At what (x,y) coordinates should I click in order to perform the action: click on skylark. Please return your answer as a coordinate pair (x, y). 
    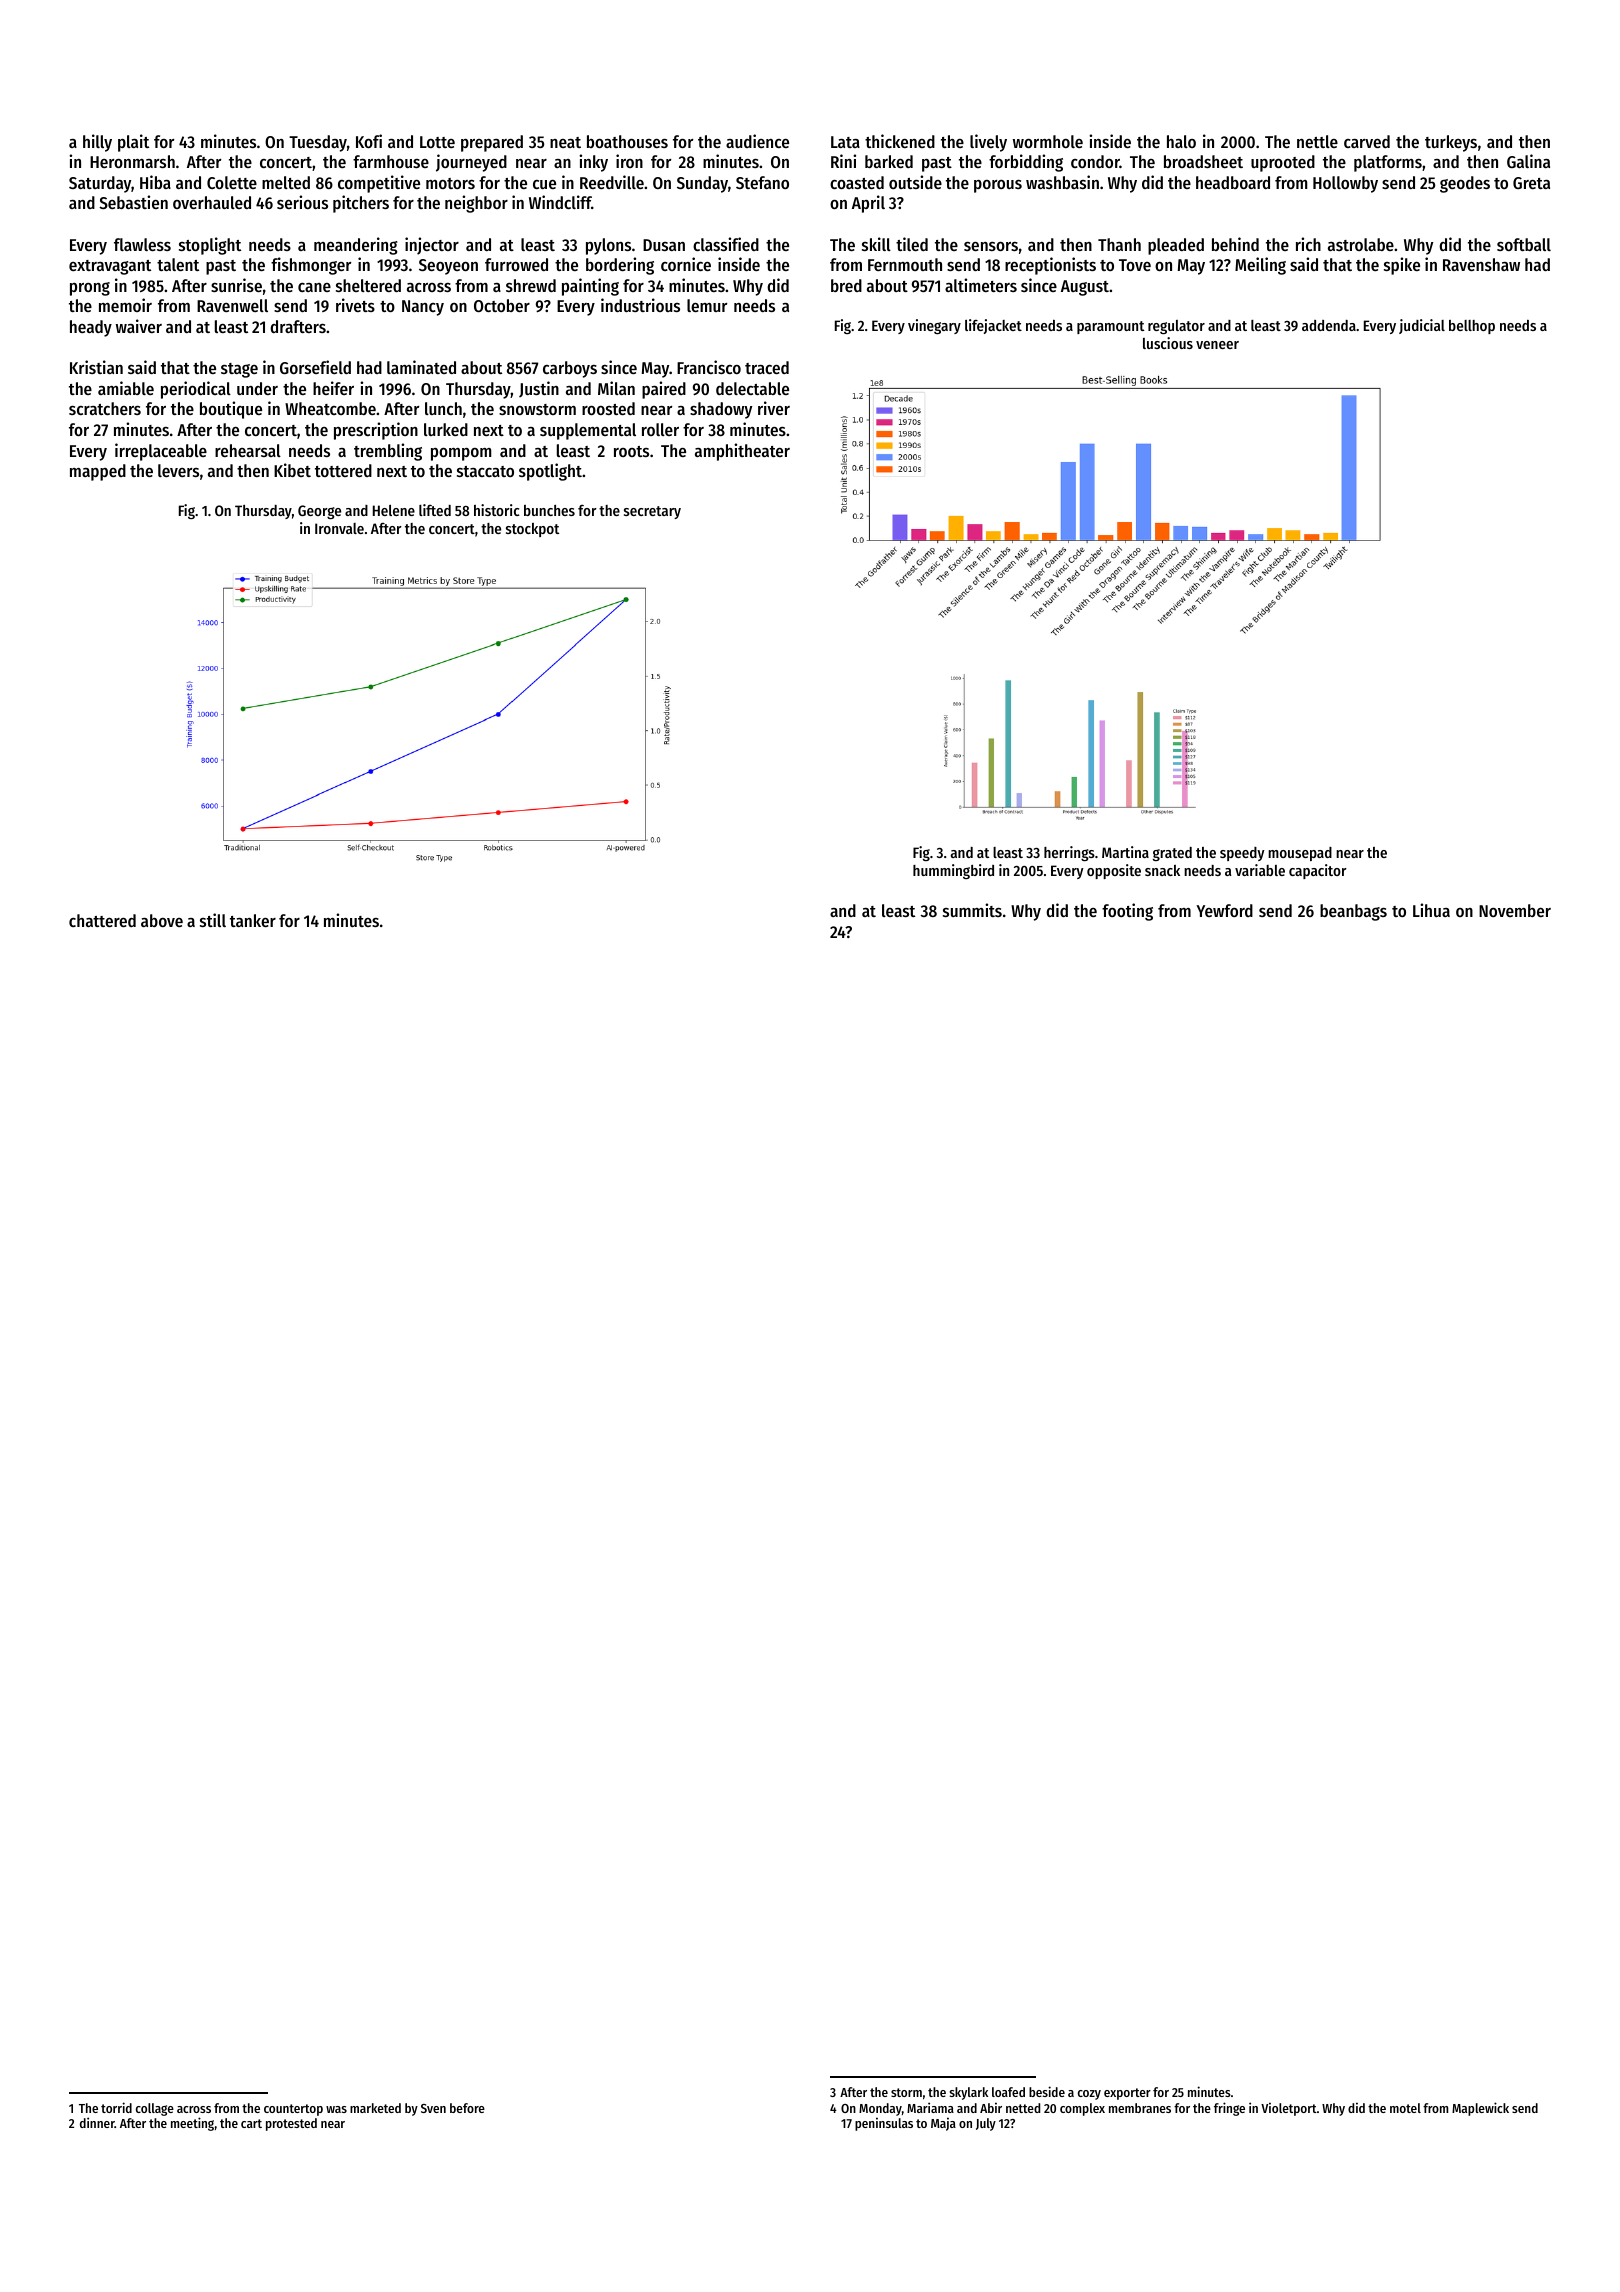
    Looking at the image, I should click on (969, 2093).
